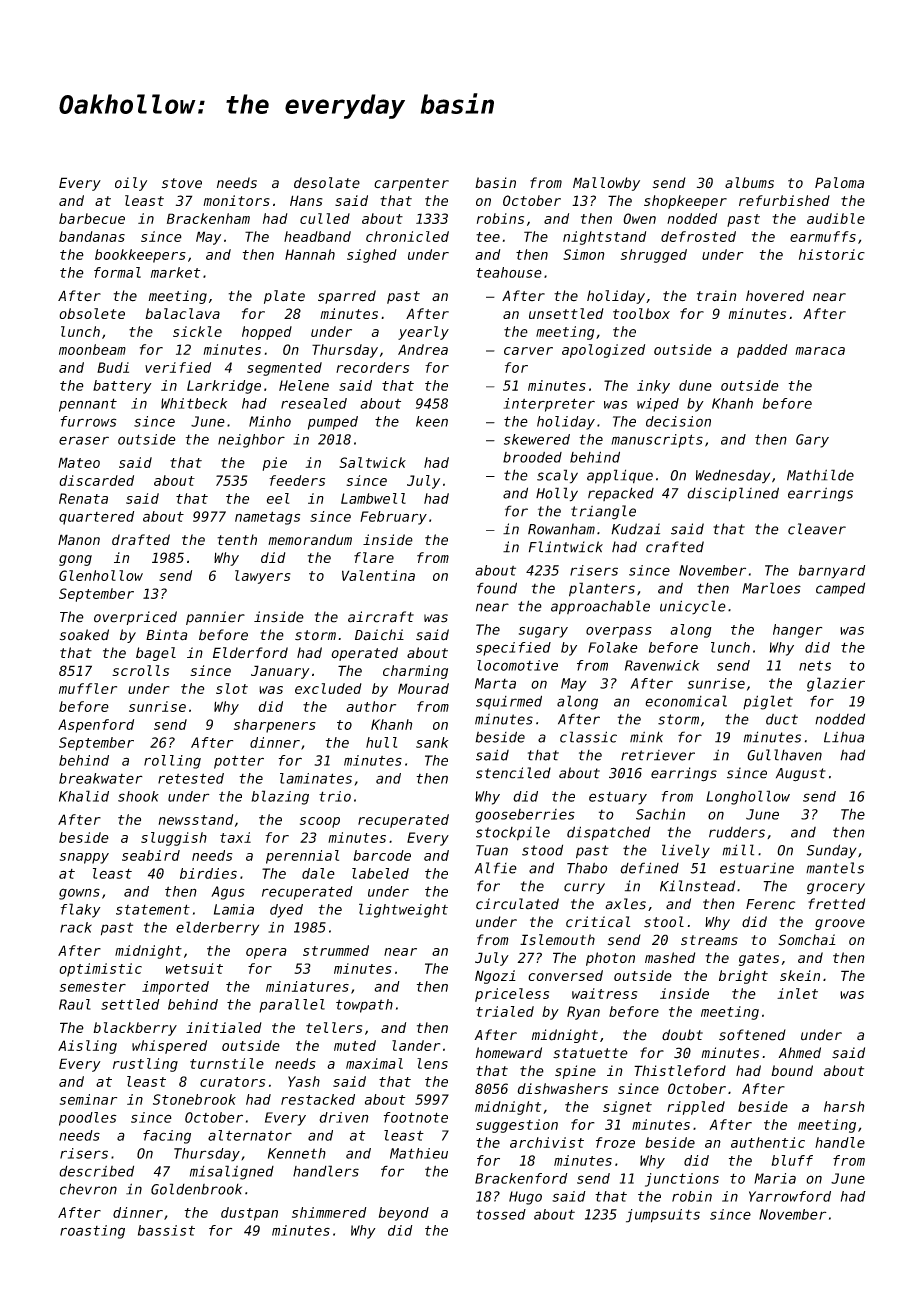  What do you see at coordinates (235, 837) in the page?
I see `taxi` at bounding box center [235, 837].
